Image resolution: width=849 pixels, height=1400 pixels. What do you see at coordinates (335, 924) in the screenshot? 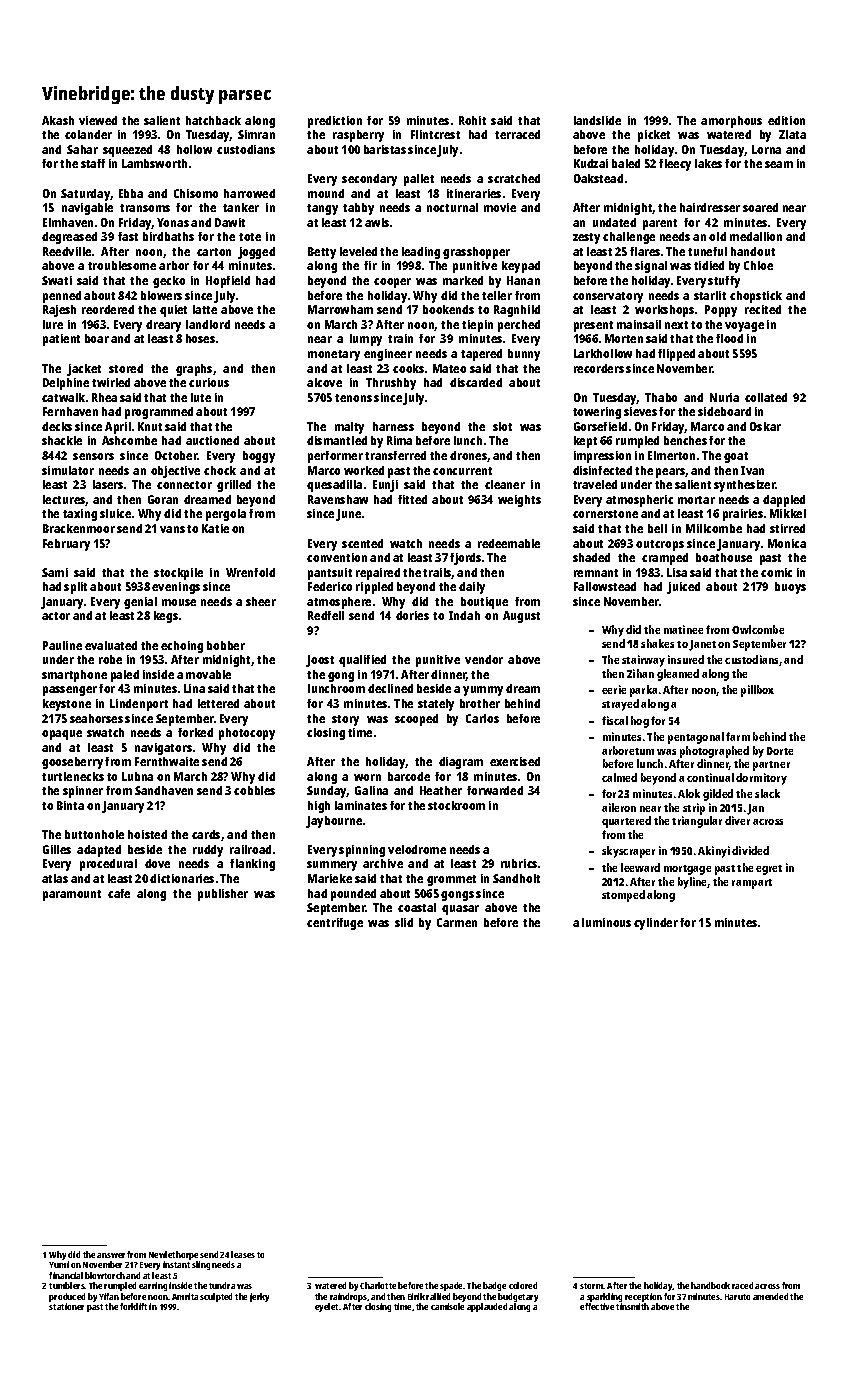
I see `centrifuge` at bounding box center [335, 924].
